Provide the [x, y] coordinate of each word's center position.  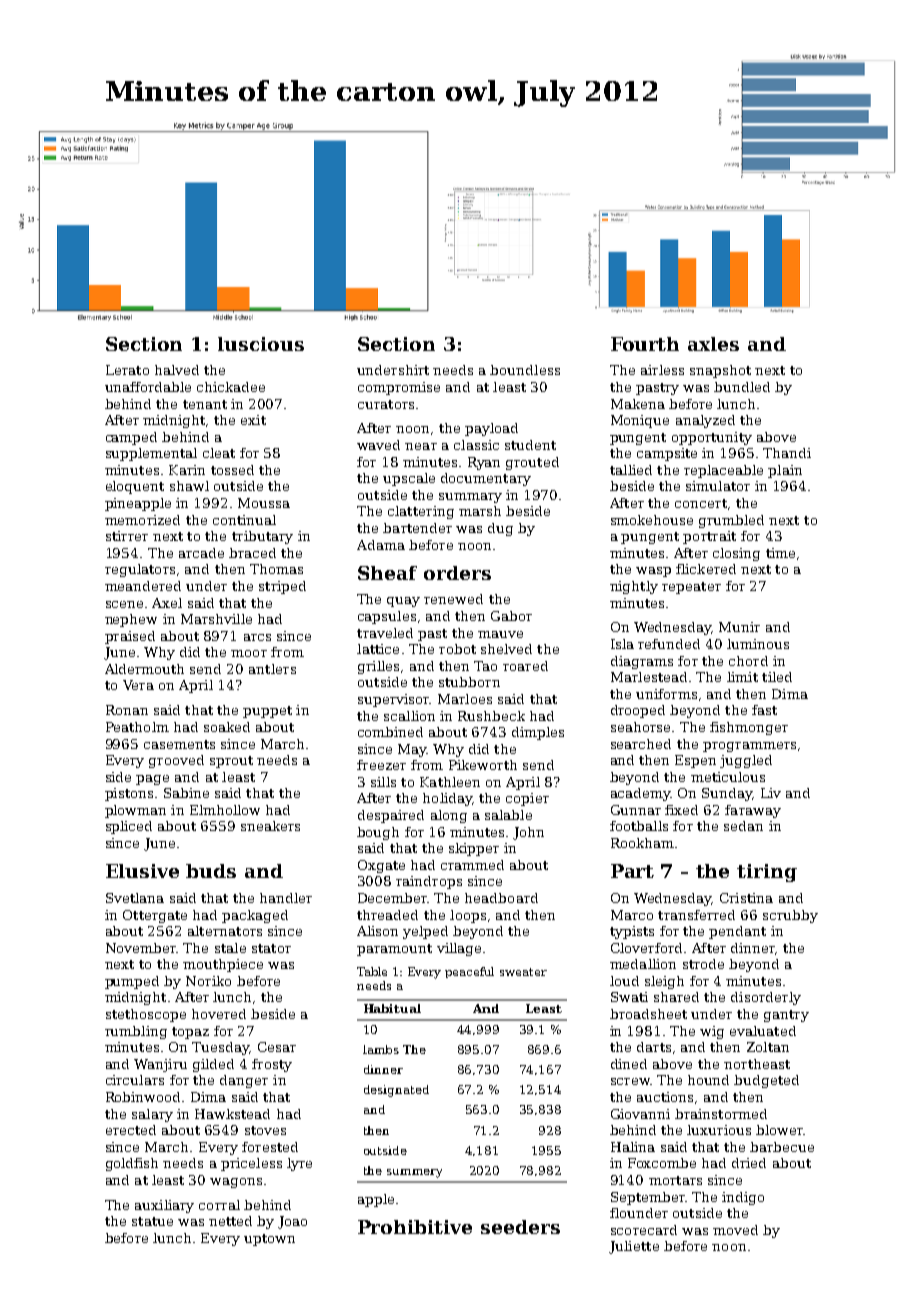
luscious [261, 344]
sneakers [270, 826]
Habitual [392, 1008]
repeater [691, 588]
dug [500, 529]
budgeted [766, 1081]
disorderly [766, 998]
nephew [131, 620]
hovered [219, 1014]
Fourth [645, 344]
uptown [269, 1240]
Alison [377, 931]
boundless [525, 370]
